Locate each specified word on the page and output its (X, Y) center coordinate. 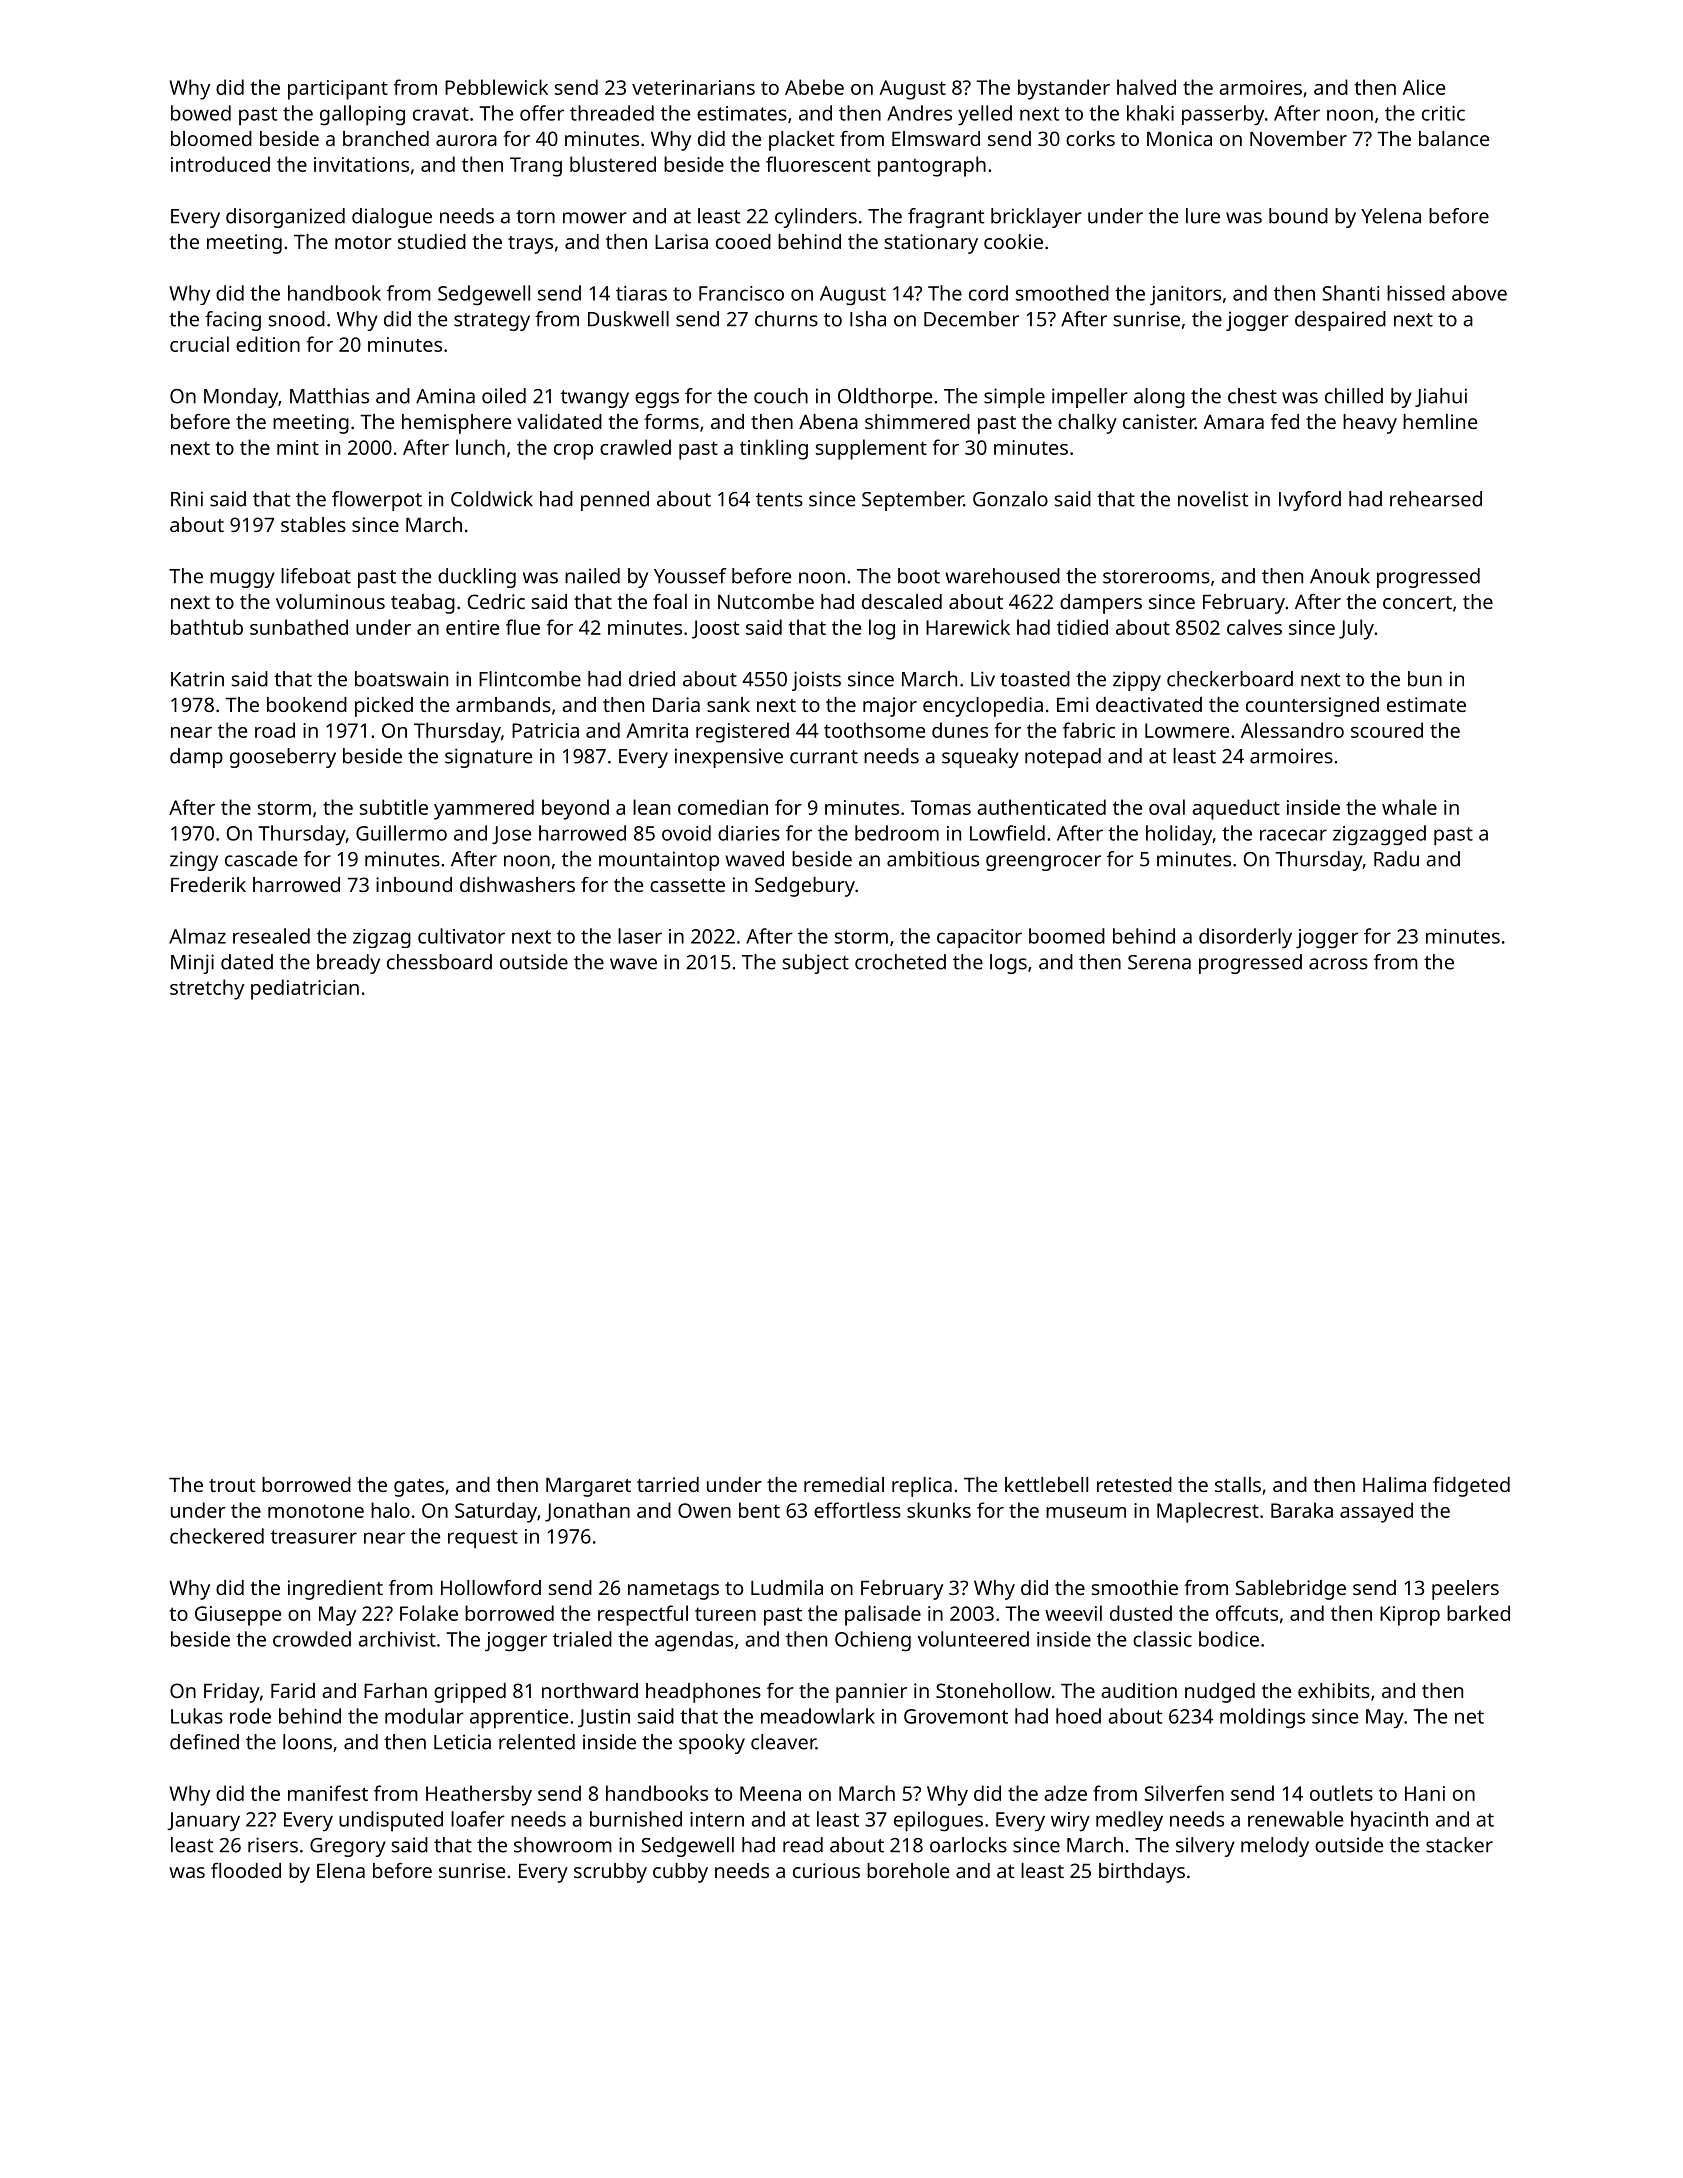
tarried (668, 1484)
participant (338, 90)
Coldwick (492, 499)
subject (816, 964)
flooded (246, 1870)
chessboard (439, 962)
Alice (1423, 87)
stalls (1238, 1484)
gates (419, 1488)
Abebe (814, 87)
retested (1134, 1484)
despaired (1340, 321)
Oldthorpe (885, 398)
